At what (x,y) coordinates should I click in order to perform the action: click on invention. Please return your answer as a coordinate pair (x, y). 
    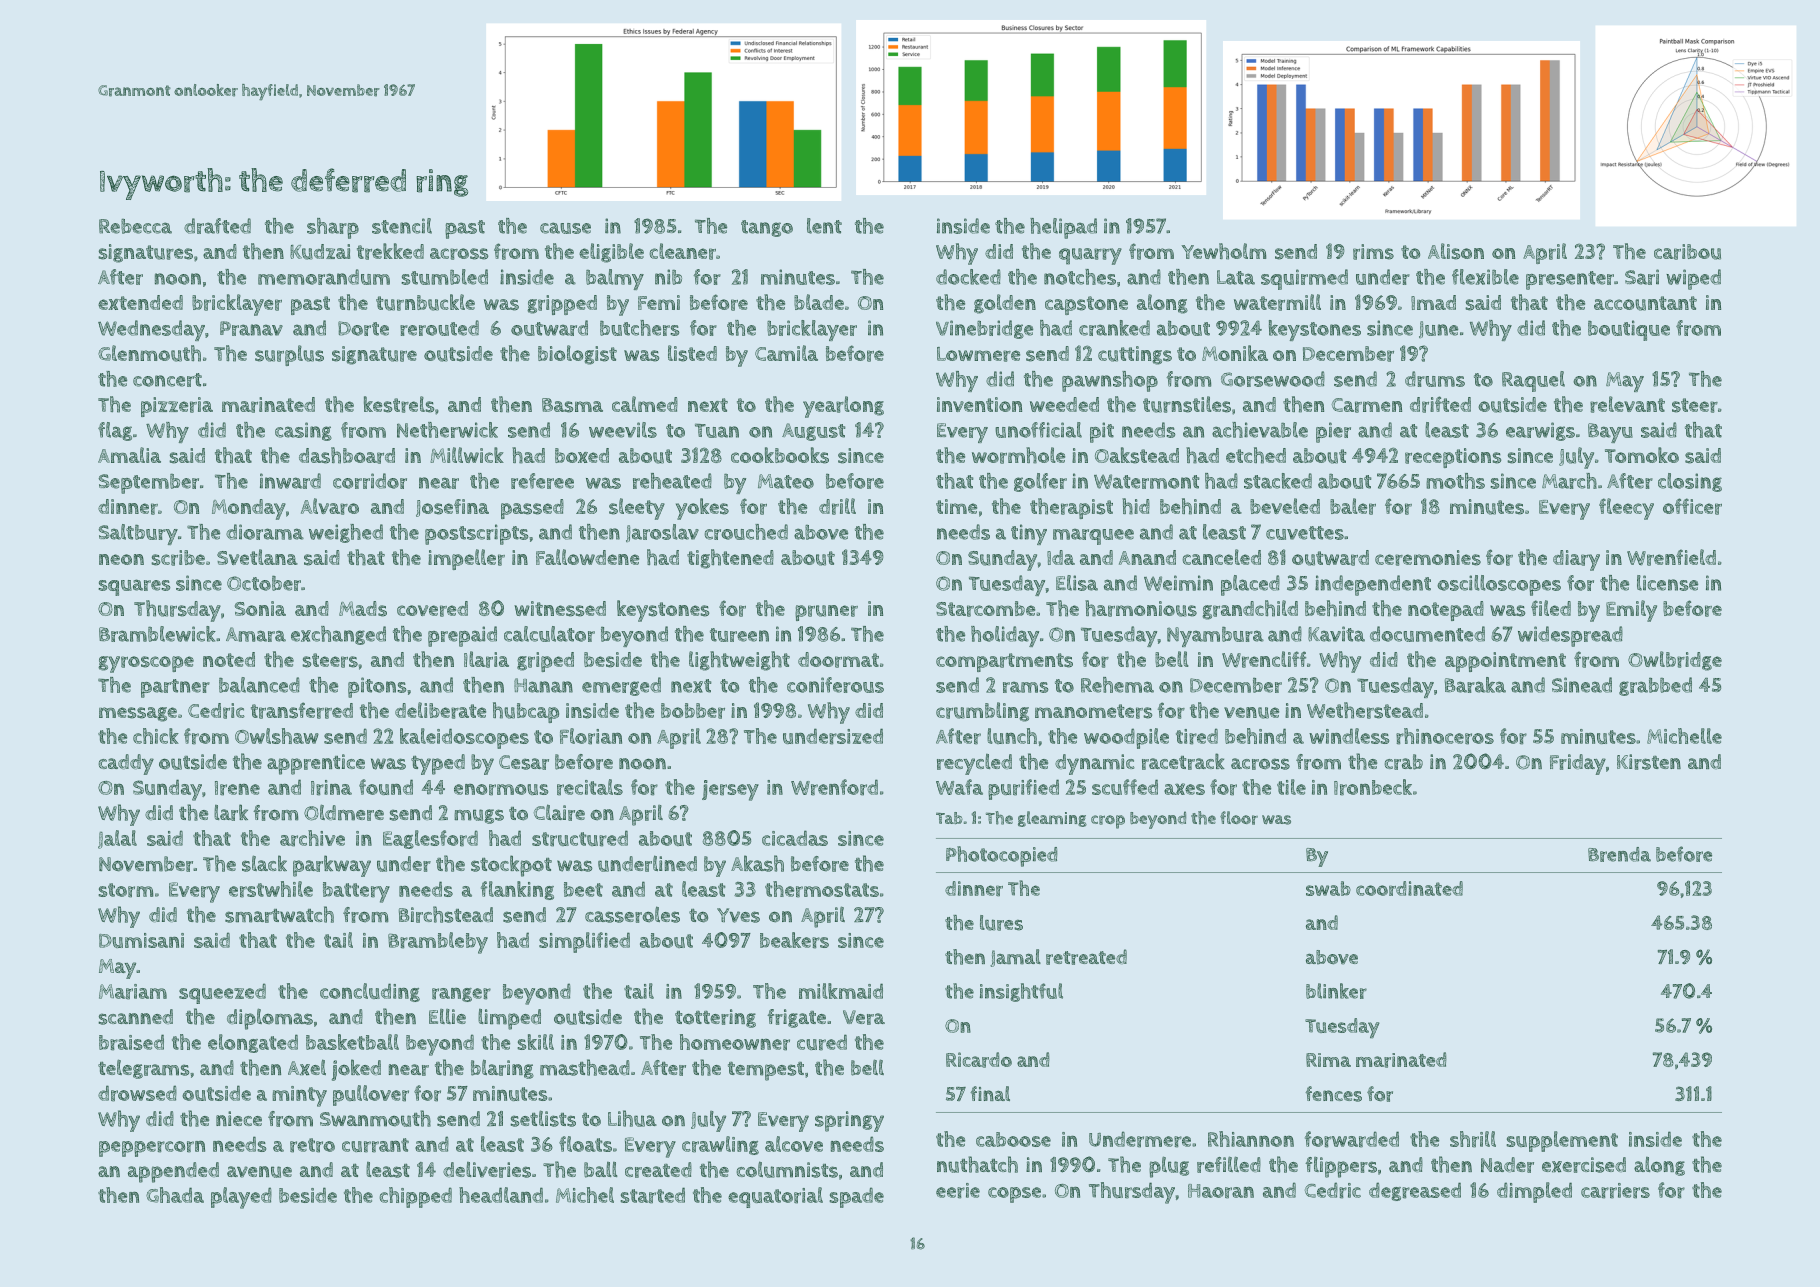
    Looking at the image, I should click on (979, 404).
